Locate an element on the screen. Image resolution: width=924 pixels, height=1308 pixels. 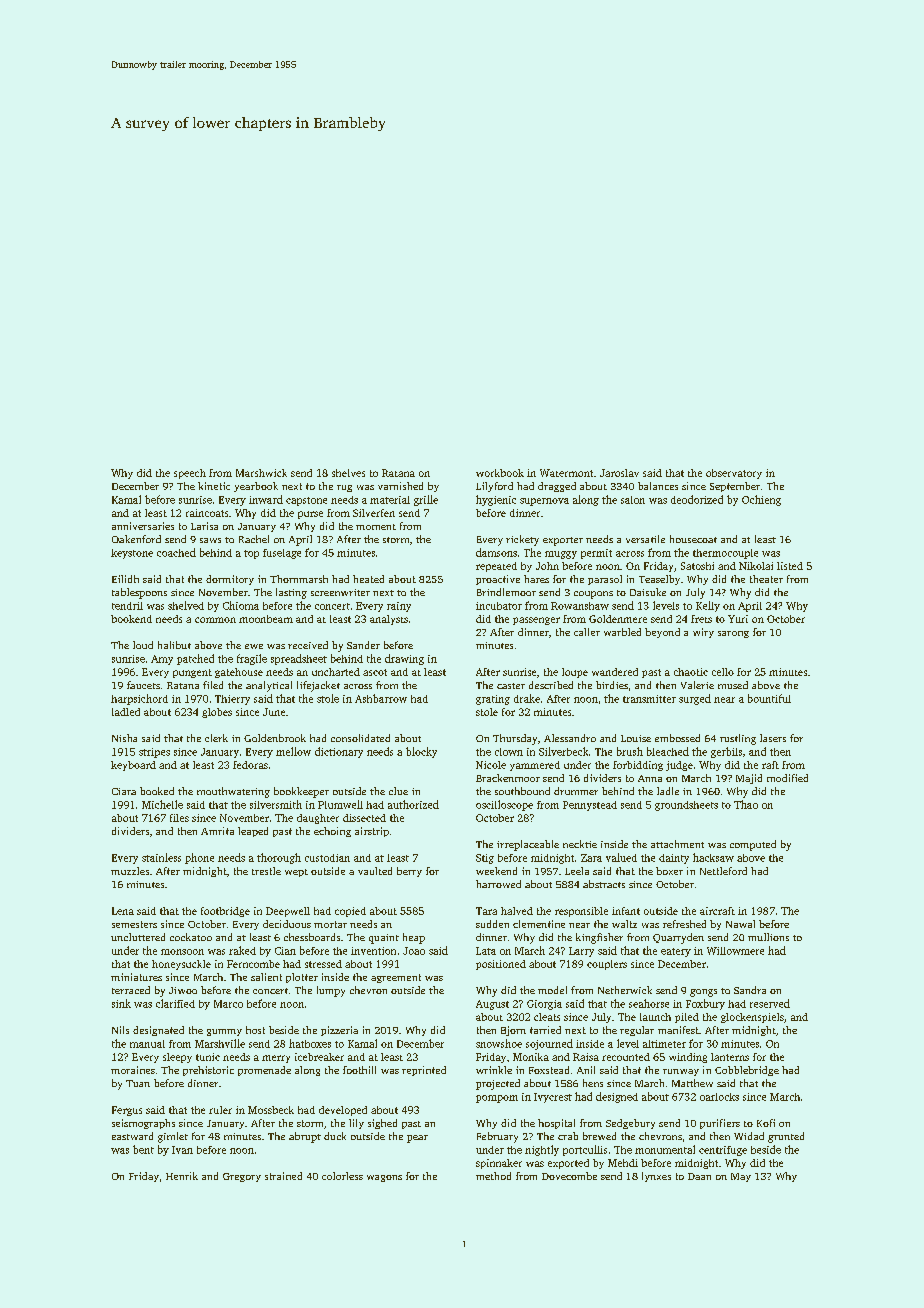
passenger is located at coordinates (536, 621).
